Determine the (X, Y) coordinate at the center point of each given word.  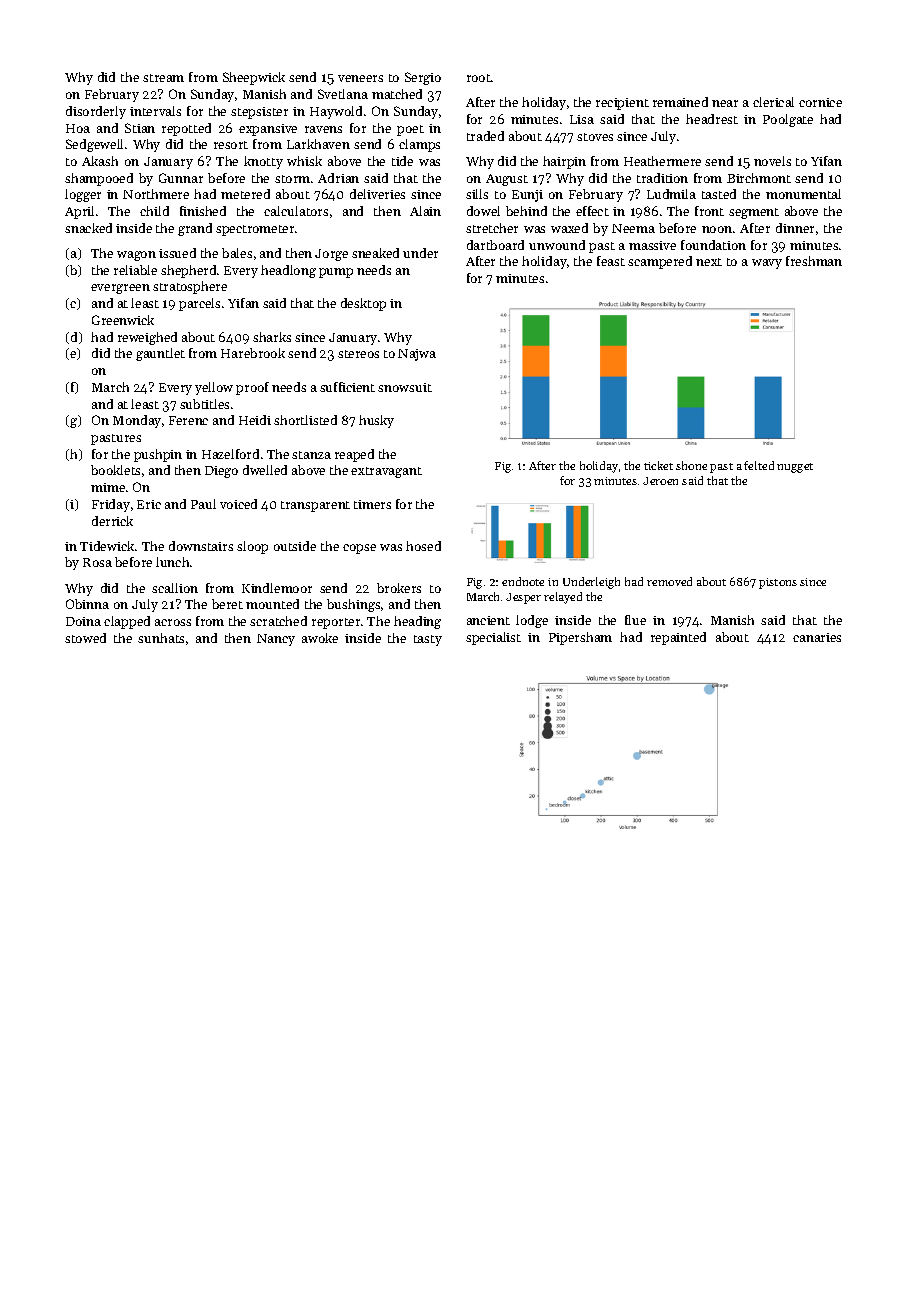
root (479, 78)
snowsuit (405, 387)
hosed (423, 546)
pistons (778, 583)
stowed (85, 638)
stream (163, 78)
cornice (820, 102)
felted (759, 465)
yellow (214, 388)
